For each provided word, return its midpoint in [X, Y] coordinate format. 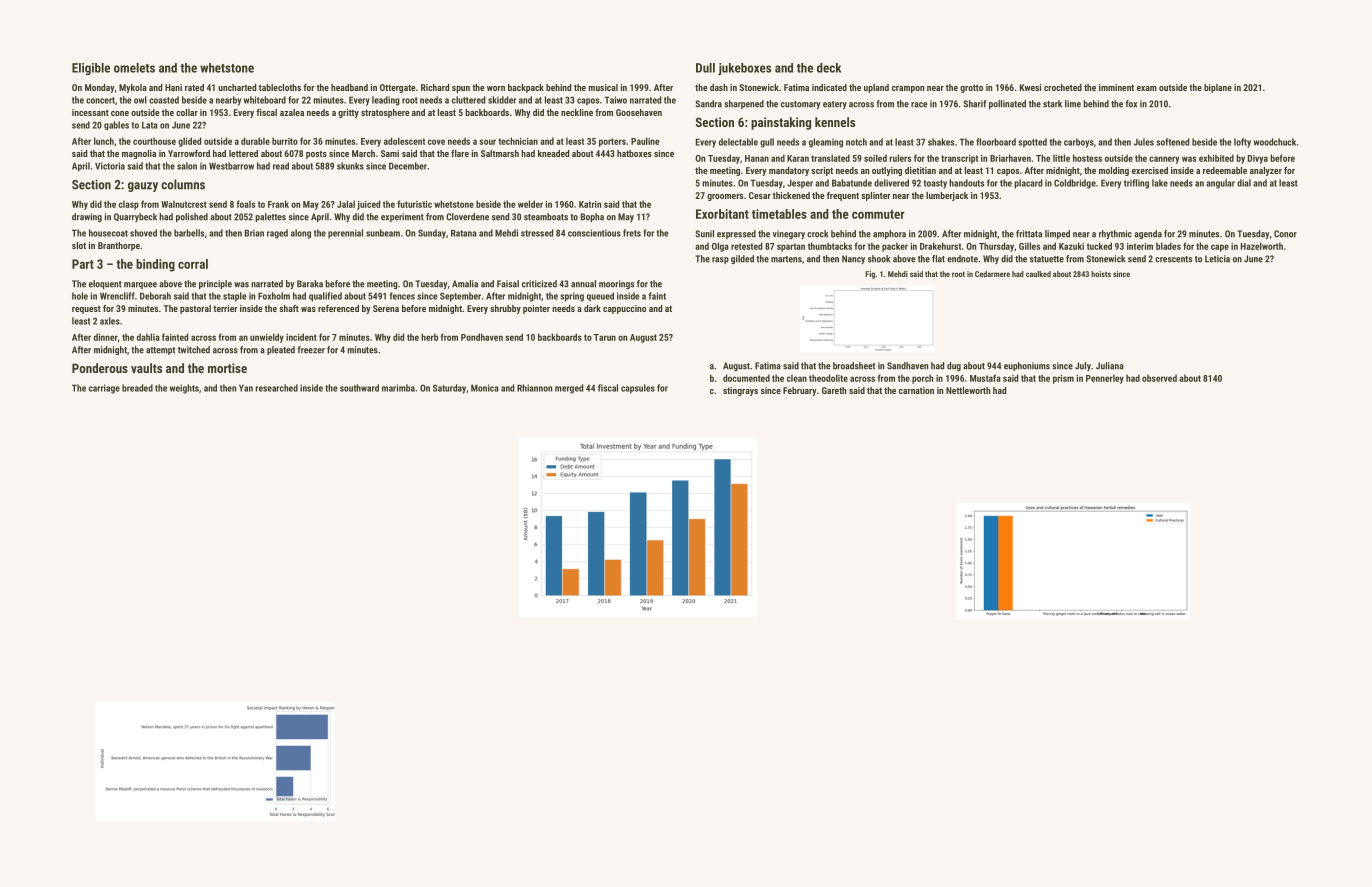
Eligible [91, 69]
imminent [1116, 87]
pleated [281, 350]
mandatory [789, 171]
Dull [705, 68]
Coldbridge [1075, 184]
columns [183, 184]
